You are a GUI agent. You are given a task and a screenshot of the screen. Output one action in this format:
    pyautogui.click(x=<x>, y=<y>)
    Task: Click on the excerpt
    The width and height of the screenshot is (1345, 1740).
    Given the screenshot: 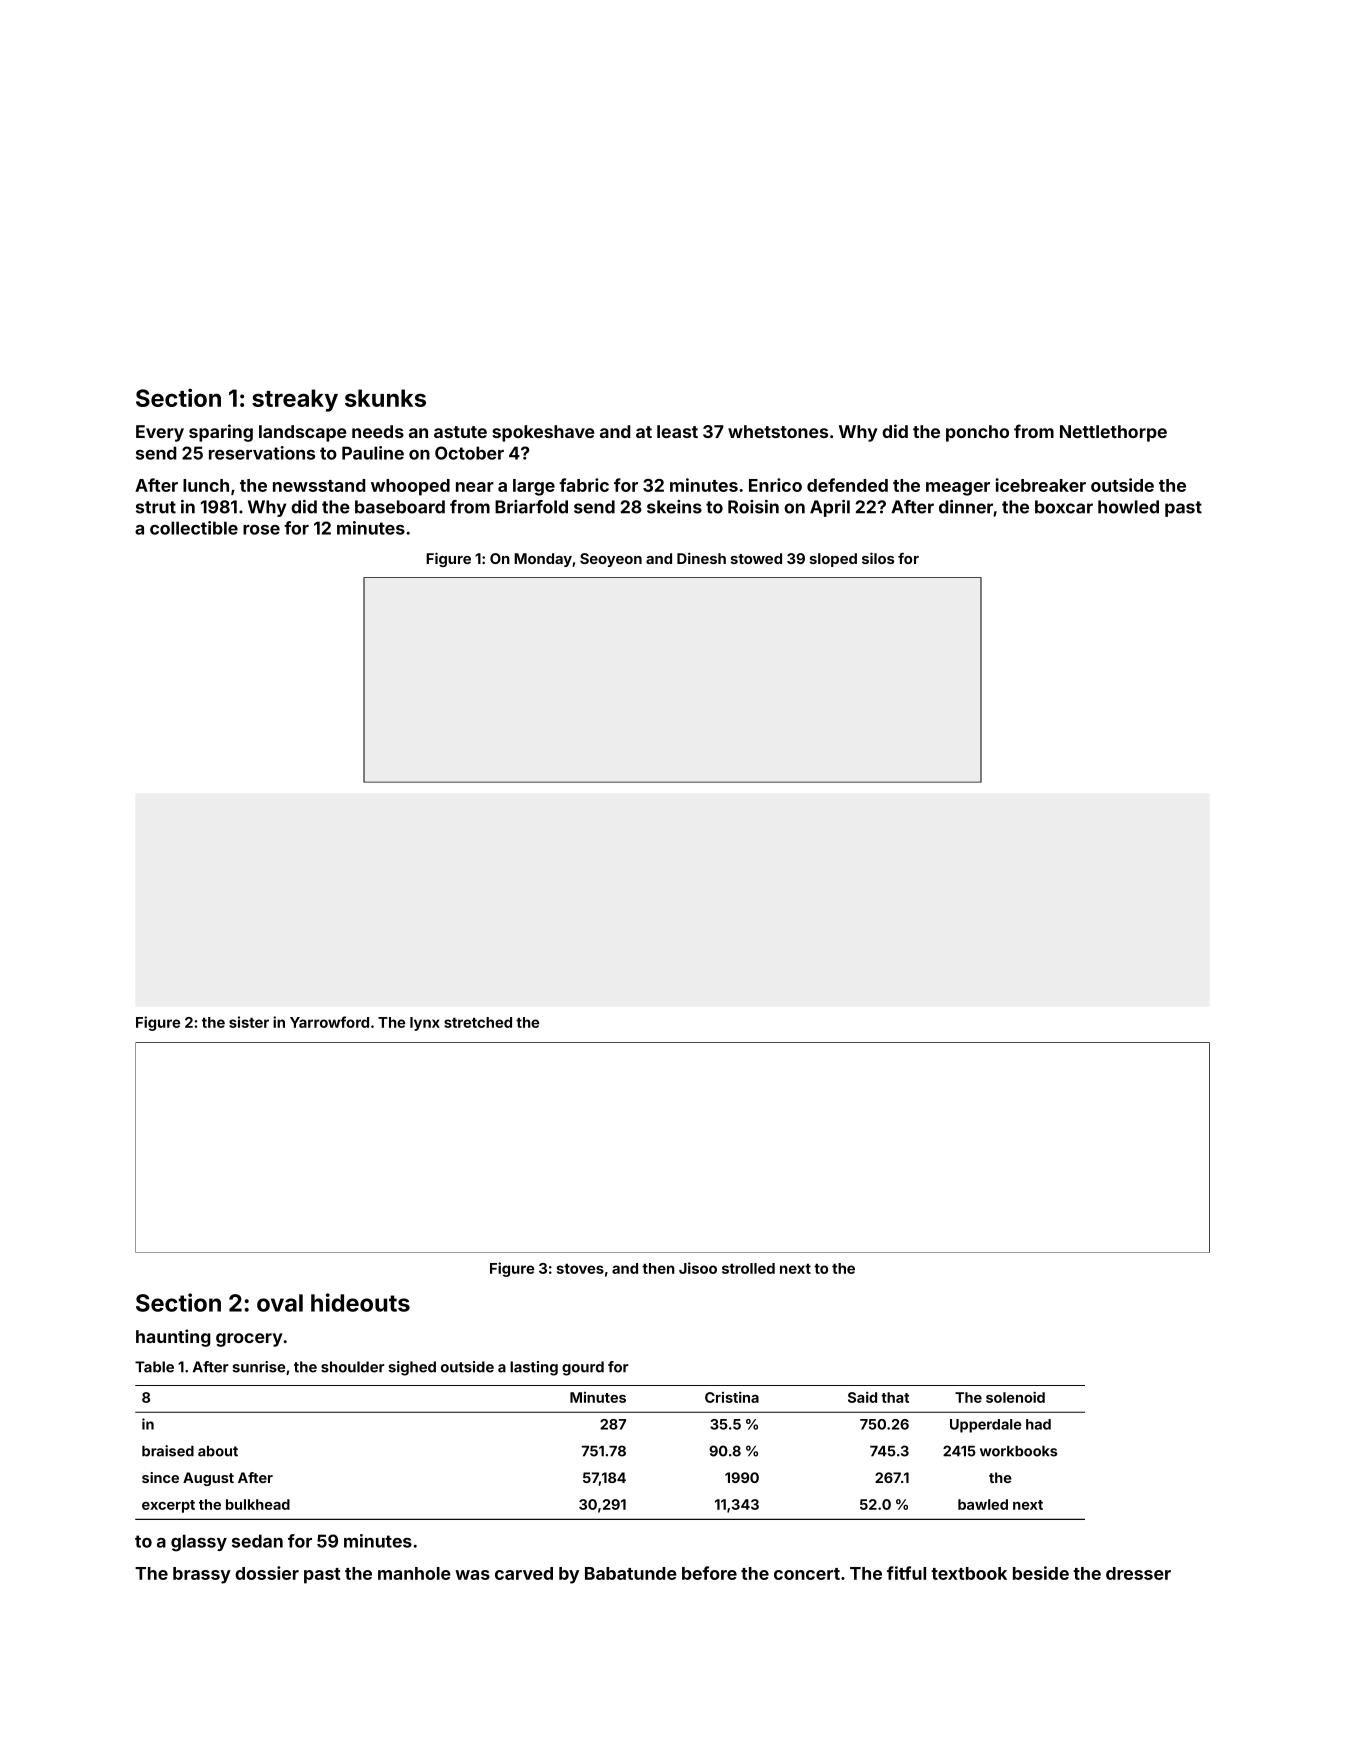 What is the action you would take?
    pyautogui.click(x=168, y=1506)
